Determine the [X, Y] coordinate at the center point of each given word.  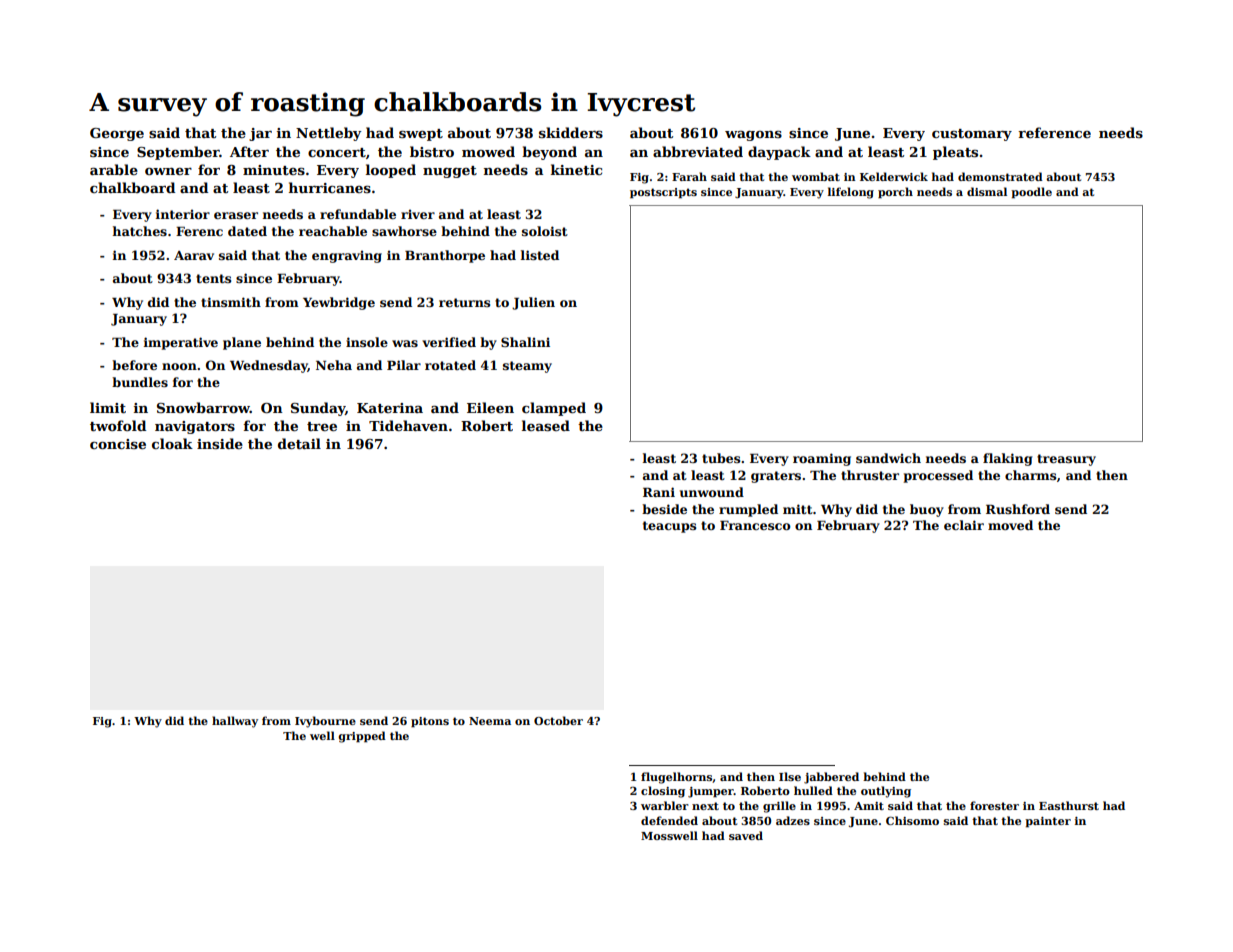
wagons [753, 136]
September [178, 153]
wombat [816, 176]
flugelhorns [676, 778]
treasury [1066, 460]
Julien [533, 303]
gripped [362, 737]
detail [299, 443]
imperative [181, 343]
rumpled [748, 510]
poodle [1031, 193]
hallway [235, 722]
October [558, 720]
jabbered [831, 778]
